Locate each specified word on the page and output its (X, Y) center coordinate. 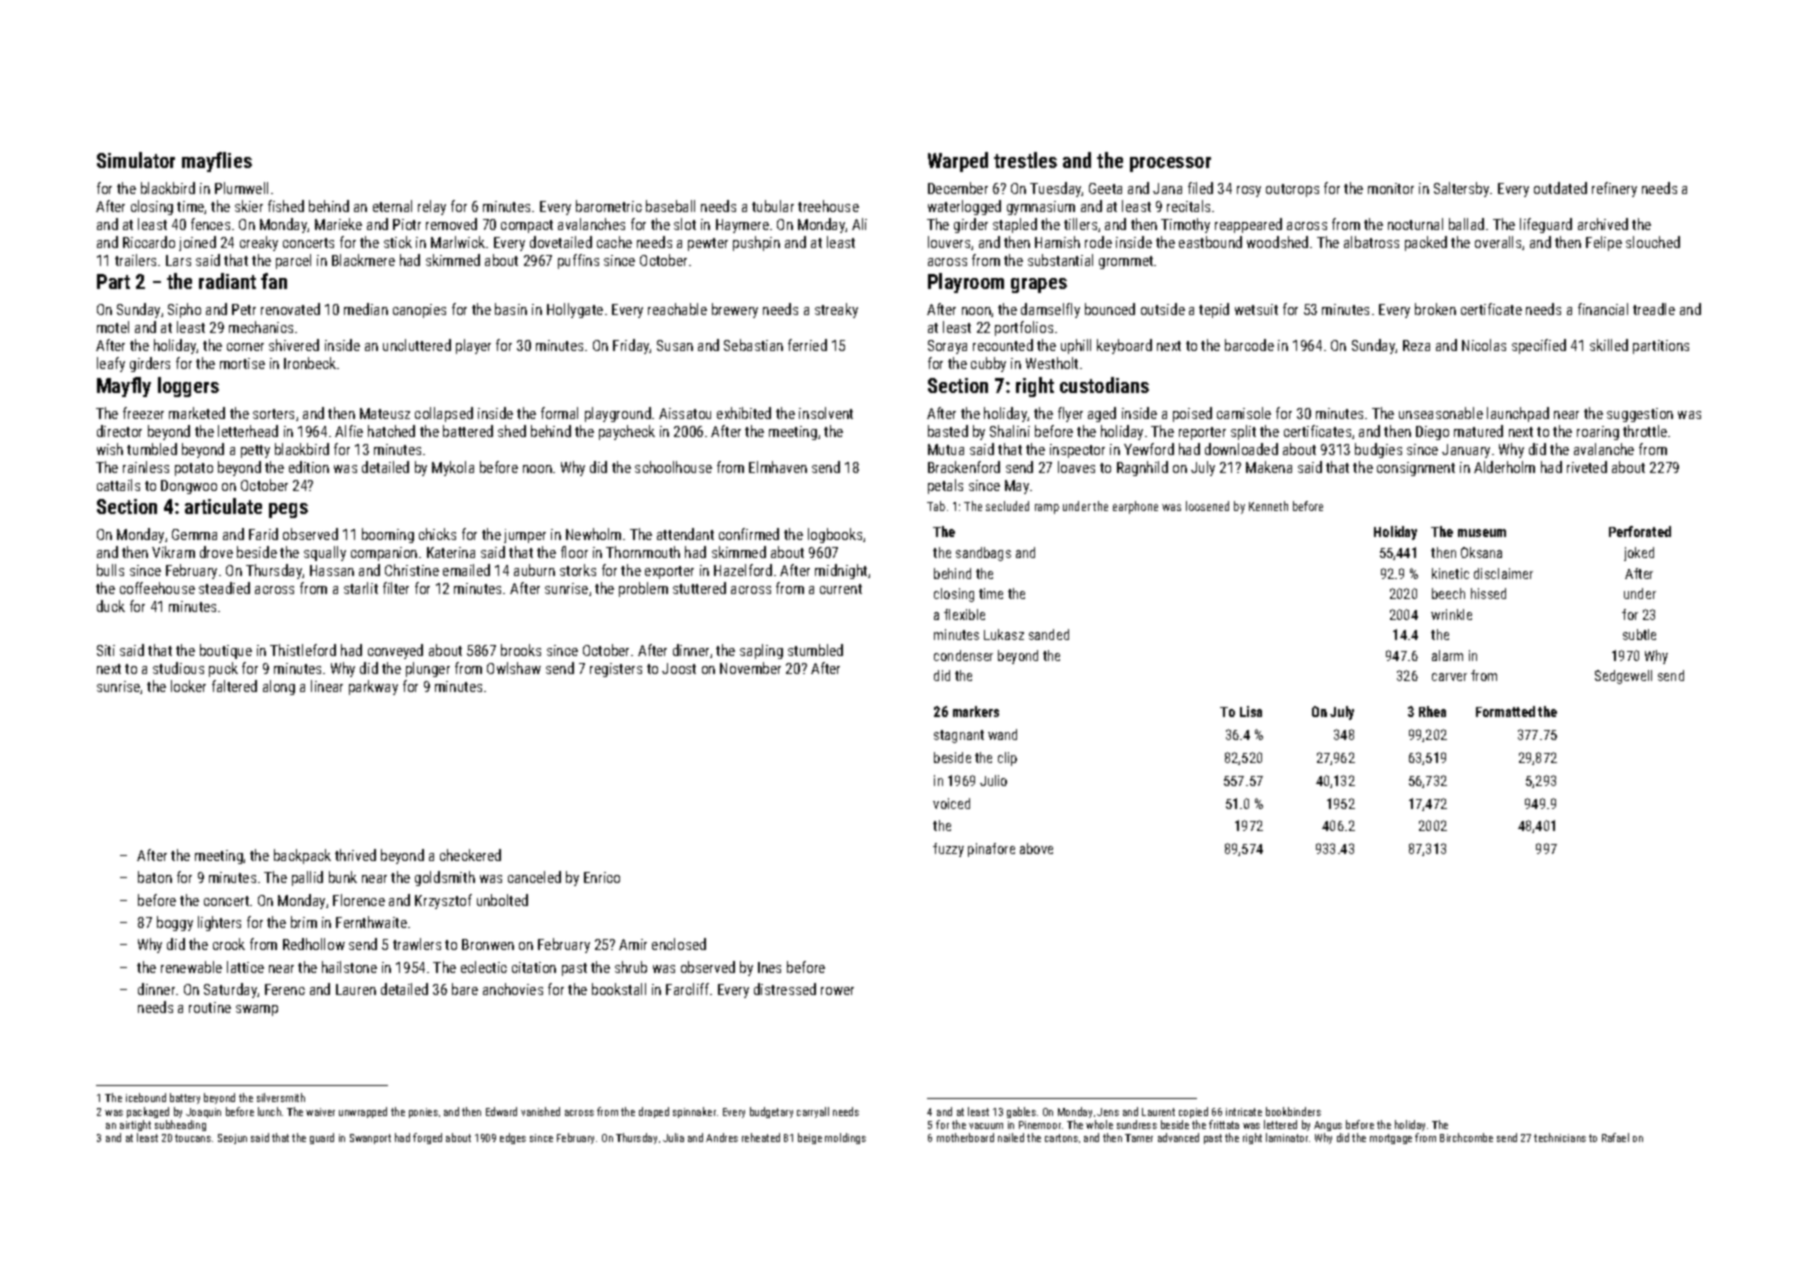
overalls (1498, 242)
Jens (1108, 1112)
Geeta (1105, 188)
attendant (685, 534)
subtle (1639, 634)
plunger (428, 669)
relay (432, 207)
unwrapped (363, 1112)
